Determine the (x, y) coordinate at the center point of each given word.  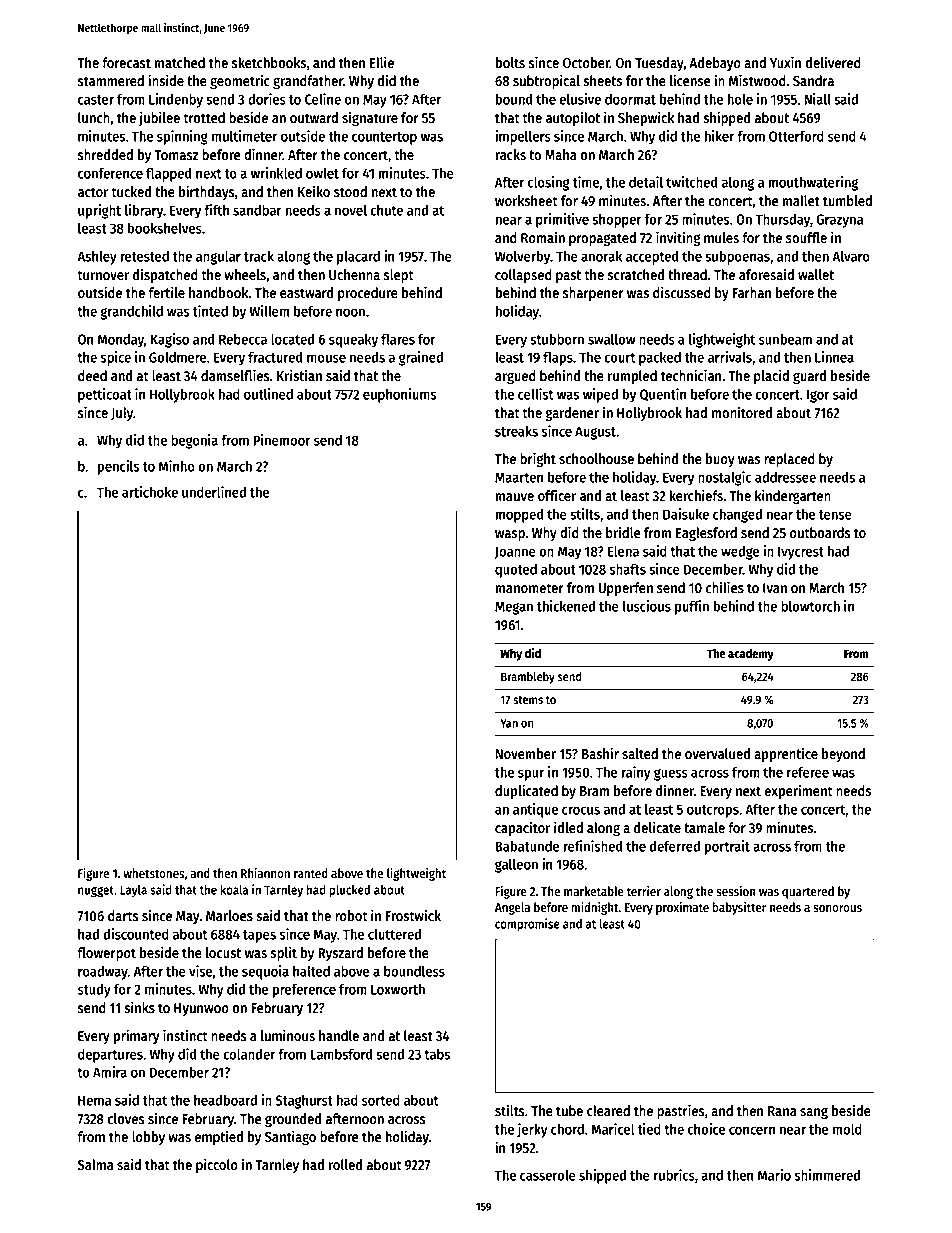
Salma (95, 1165)
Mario (774, 1175)
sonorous (837, 908)
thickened (566, 606)
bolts (510, 63)
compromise (527, 925)
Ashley (97, 257)
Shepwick (646, 118)
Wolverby (522, 257)
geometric (240, 81)
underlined (214, 492)
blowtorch (810, 606)
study (94, 990)
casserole (548, 1175)
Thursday (783, 220)
